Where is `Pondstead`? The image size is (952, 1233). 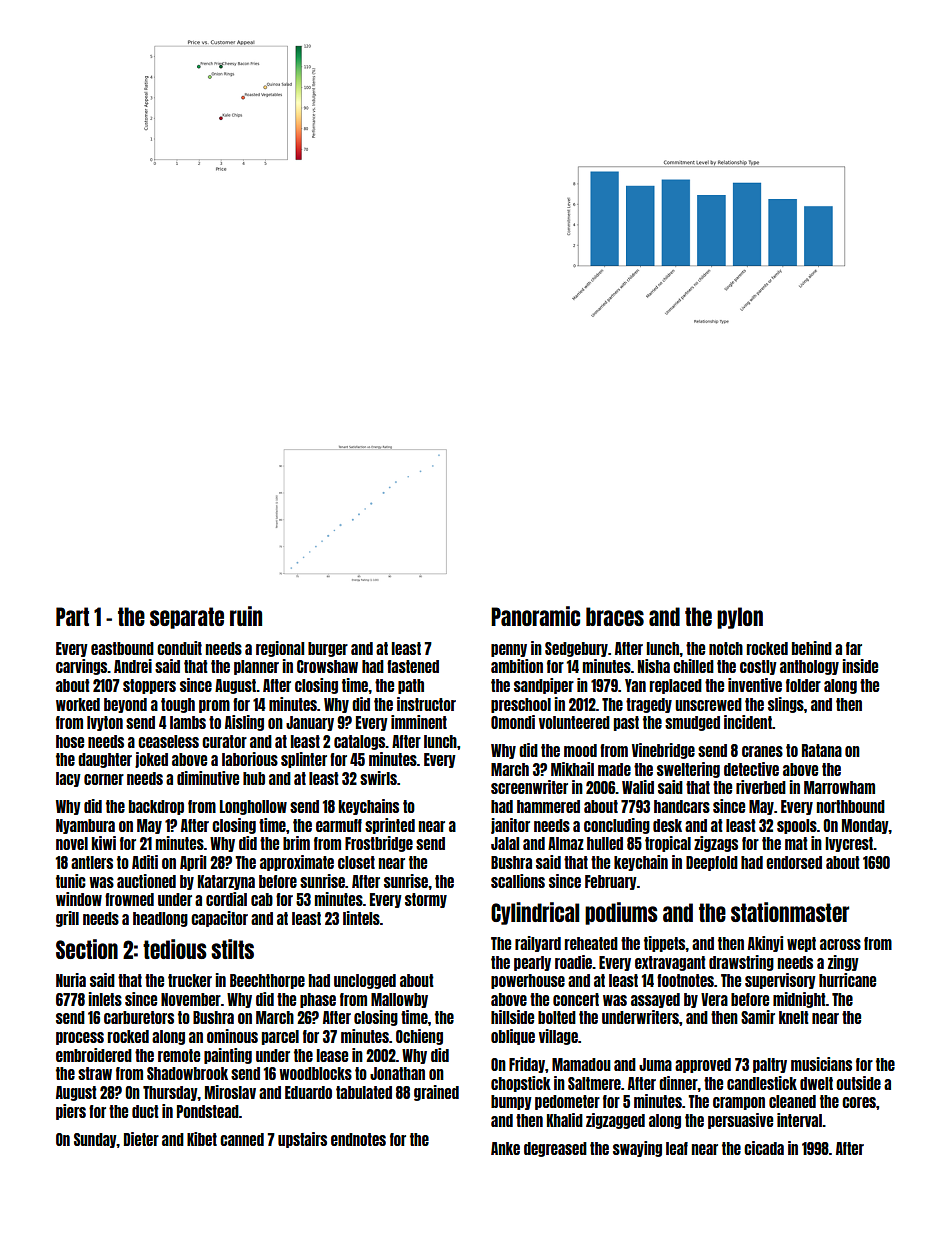
Pondstead is located at coordinates (208, 1111).
